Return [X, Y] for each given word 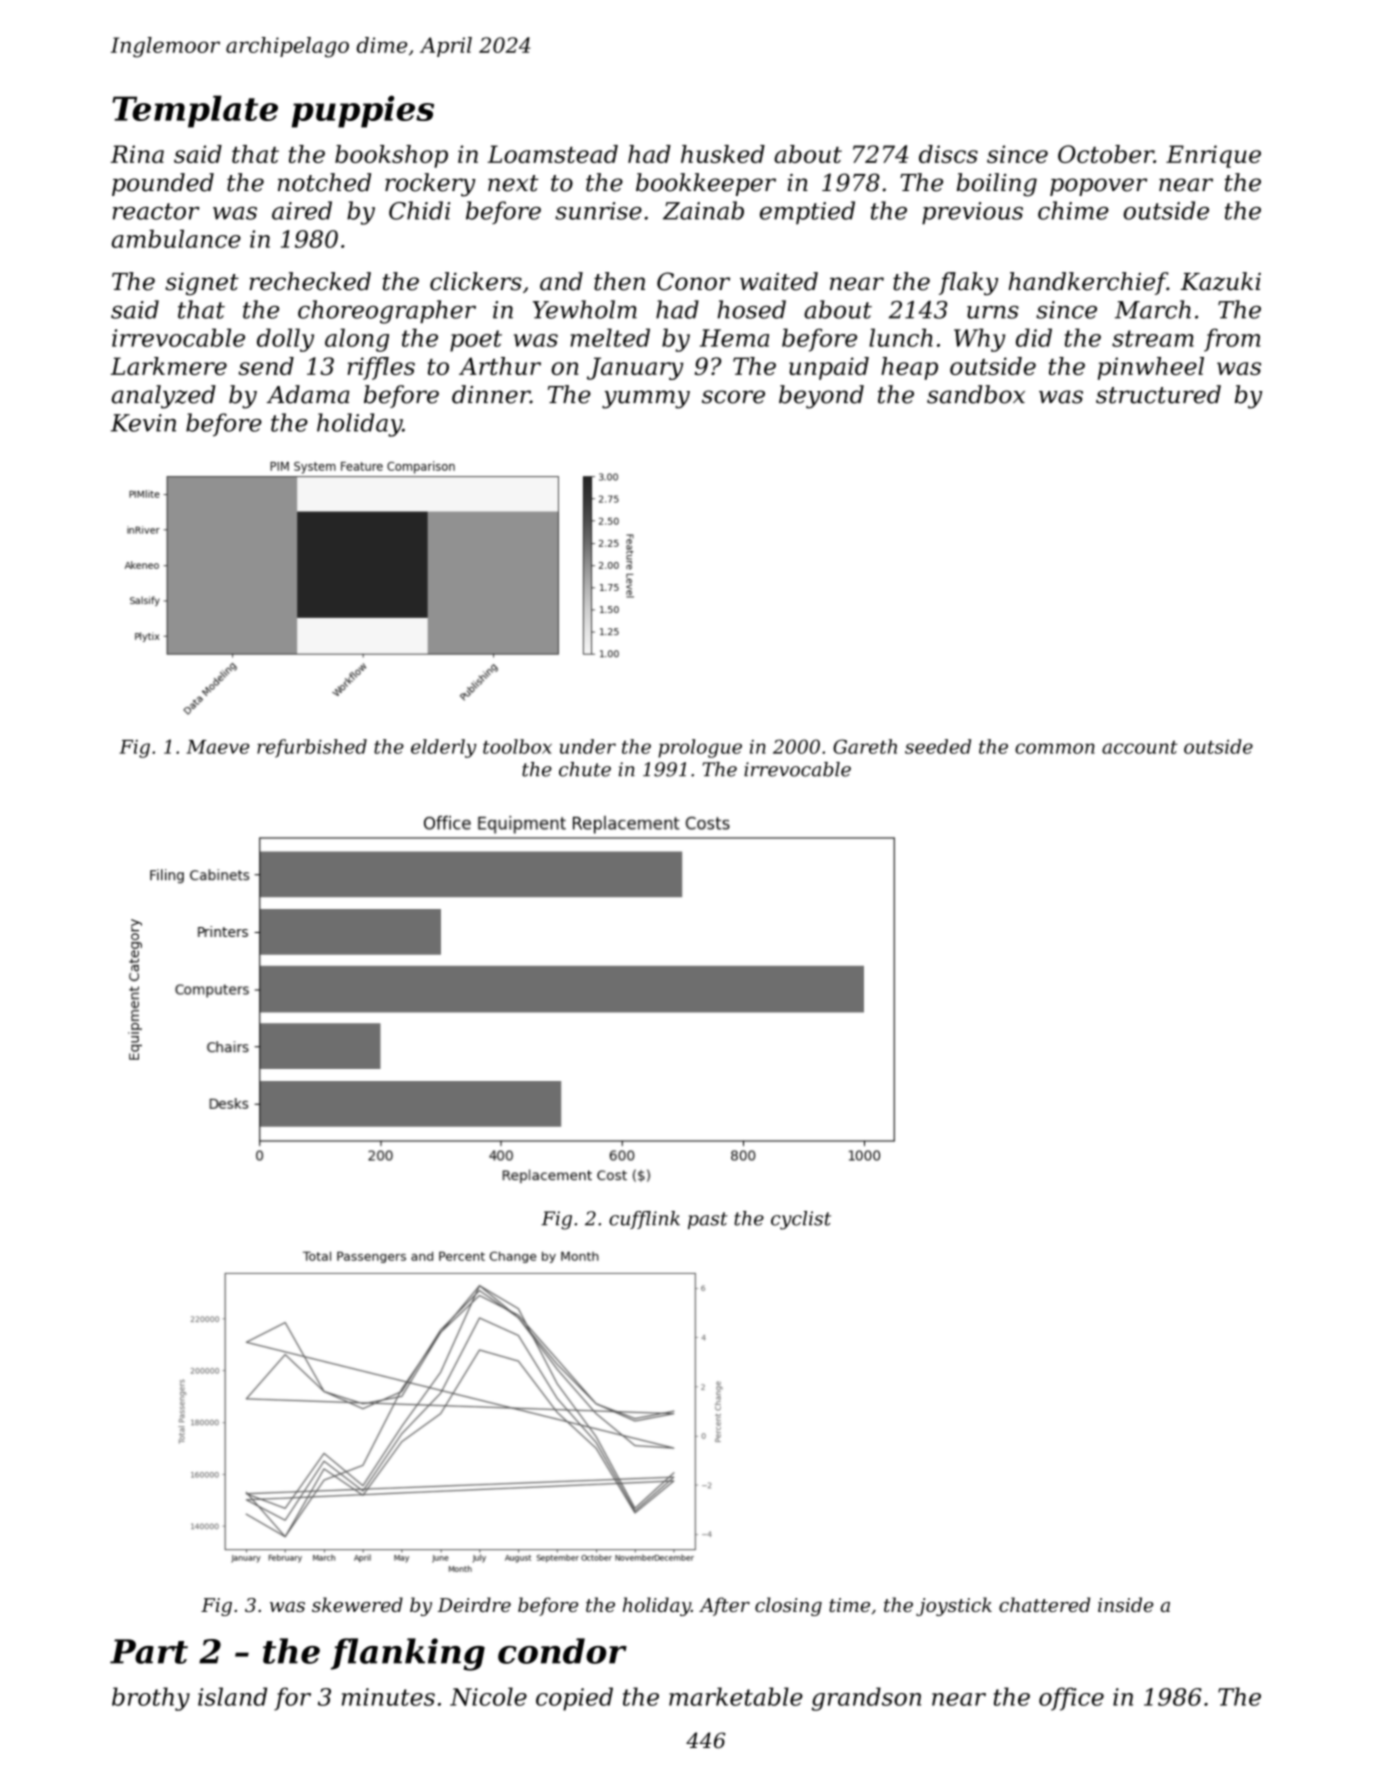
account [1140, 747]
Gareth [865, 746]
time [849, 1605]
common [1055, 748]
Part [149, 1651]
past [708, 1220]
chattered [1044, 1604]
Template [195, 111]
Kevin [143, 423]
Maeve [217, 747]
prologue [700, 748]
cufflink [644, 1220]
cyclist [801, 1220]
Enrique [1213, 156]
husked [723, 154]
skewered [357, 1604]
